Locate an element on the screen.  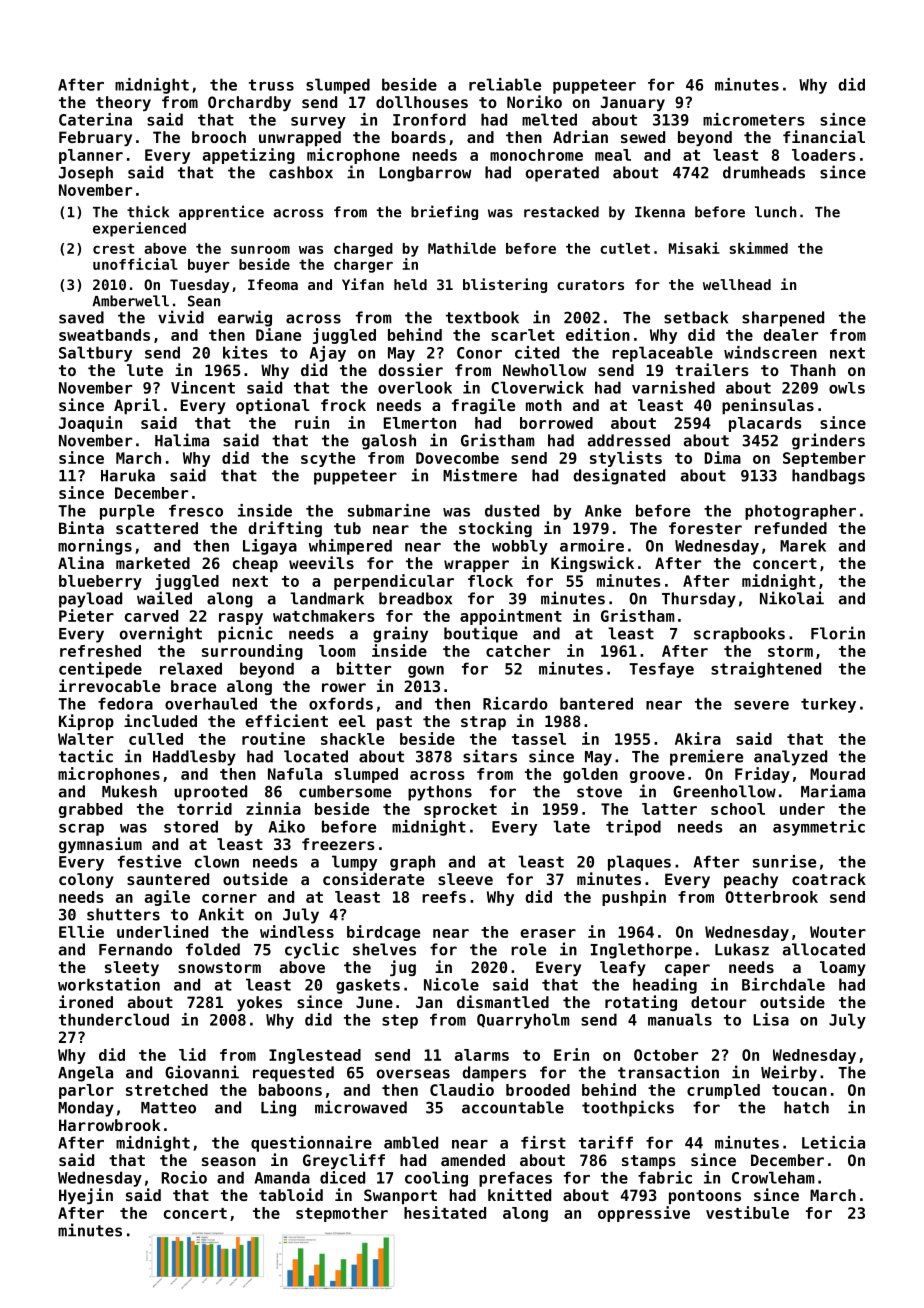
grainy is located at coordinates (400, 634).
